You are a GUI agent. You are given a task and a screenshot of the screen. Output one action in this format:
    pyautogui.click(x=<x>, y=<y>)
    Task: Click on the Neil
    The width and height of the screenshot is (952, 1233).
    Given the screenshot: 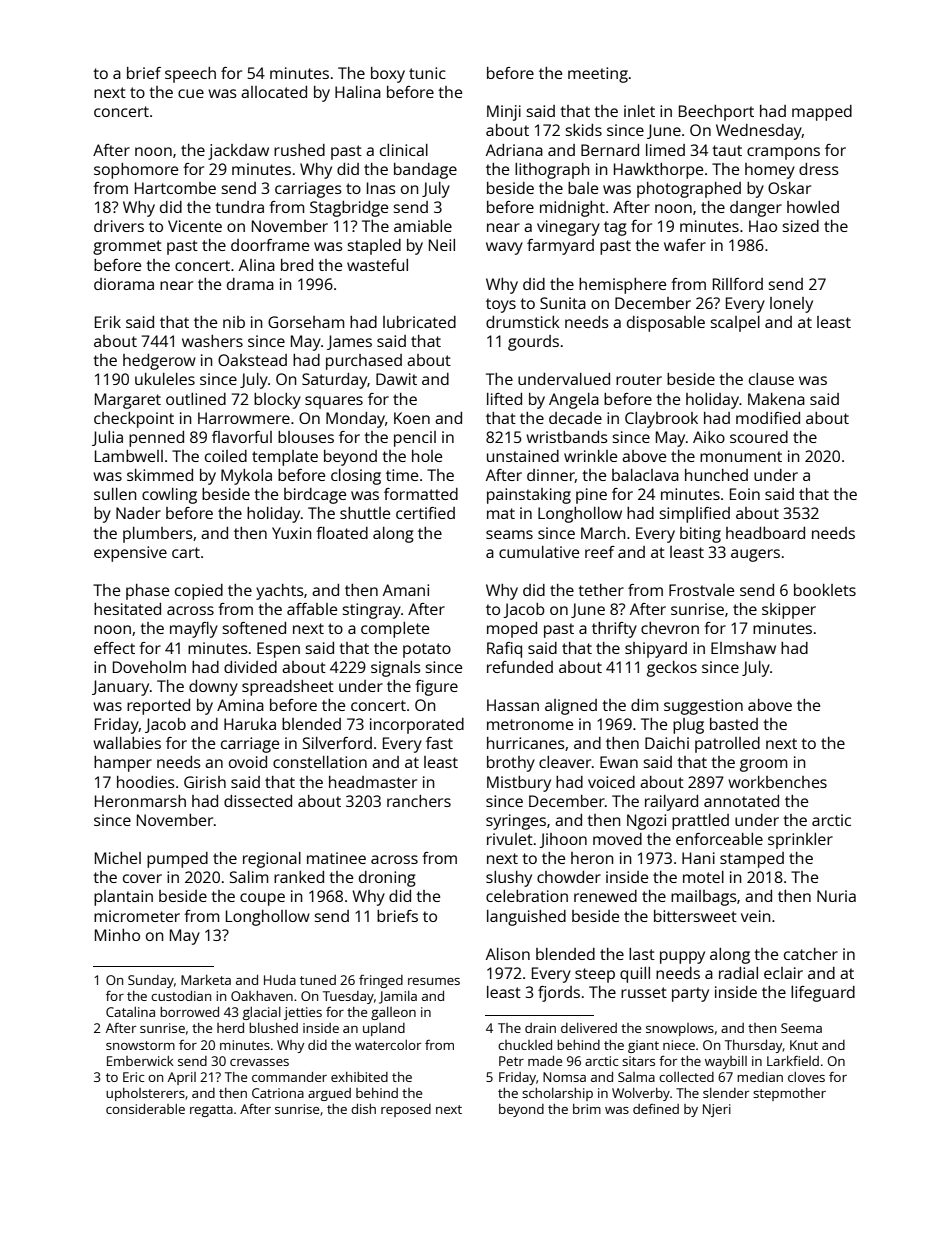 What is the action you would take?
    pyautogui.click(x=442, y=245)
